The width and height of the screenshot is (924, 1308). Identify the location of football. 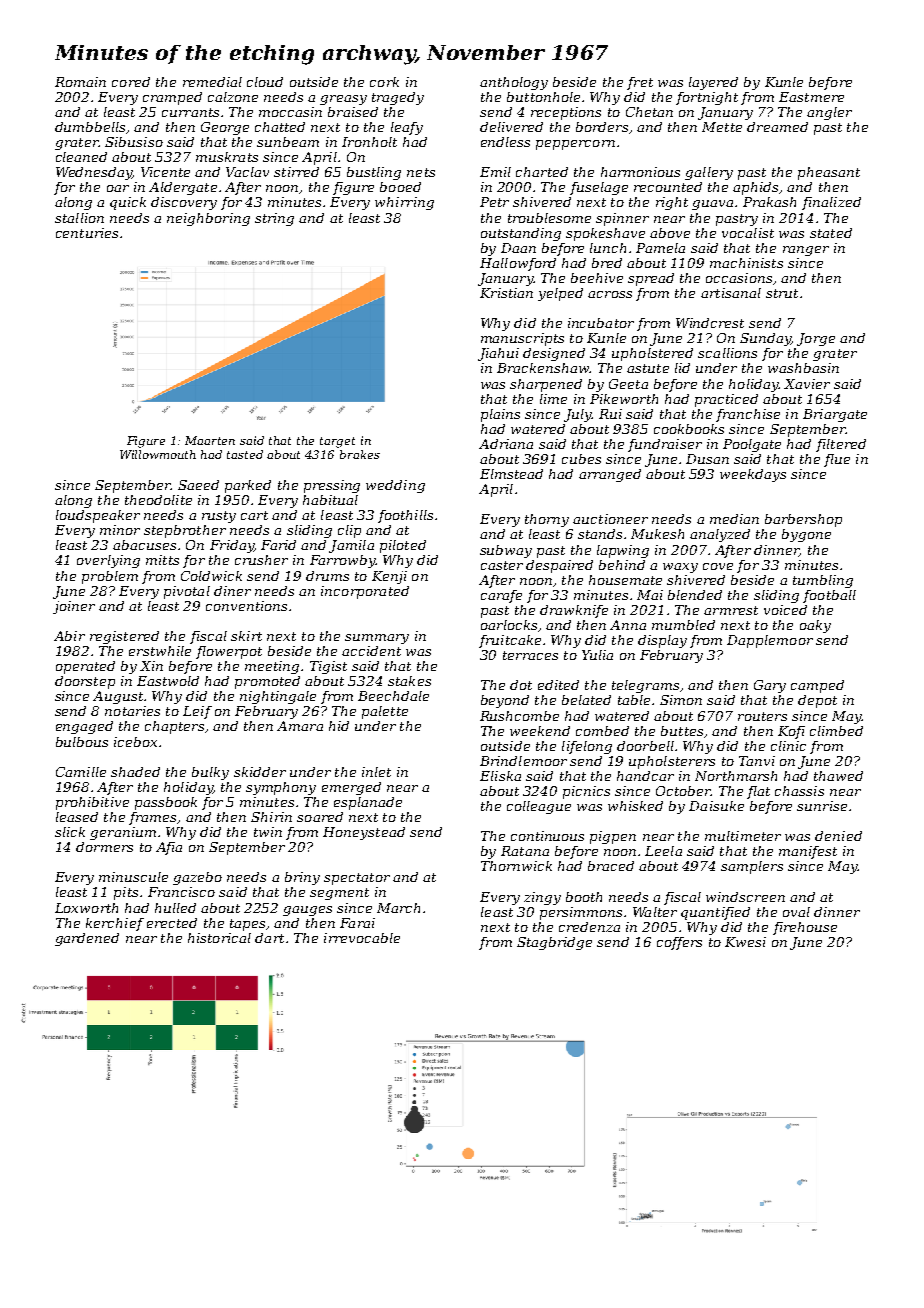
(829, 596).
